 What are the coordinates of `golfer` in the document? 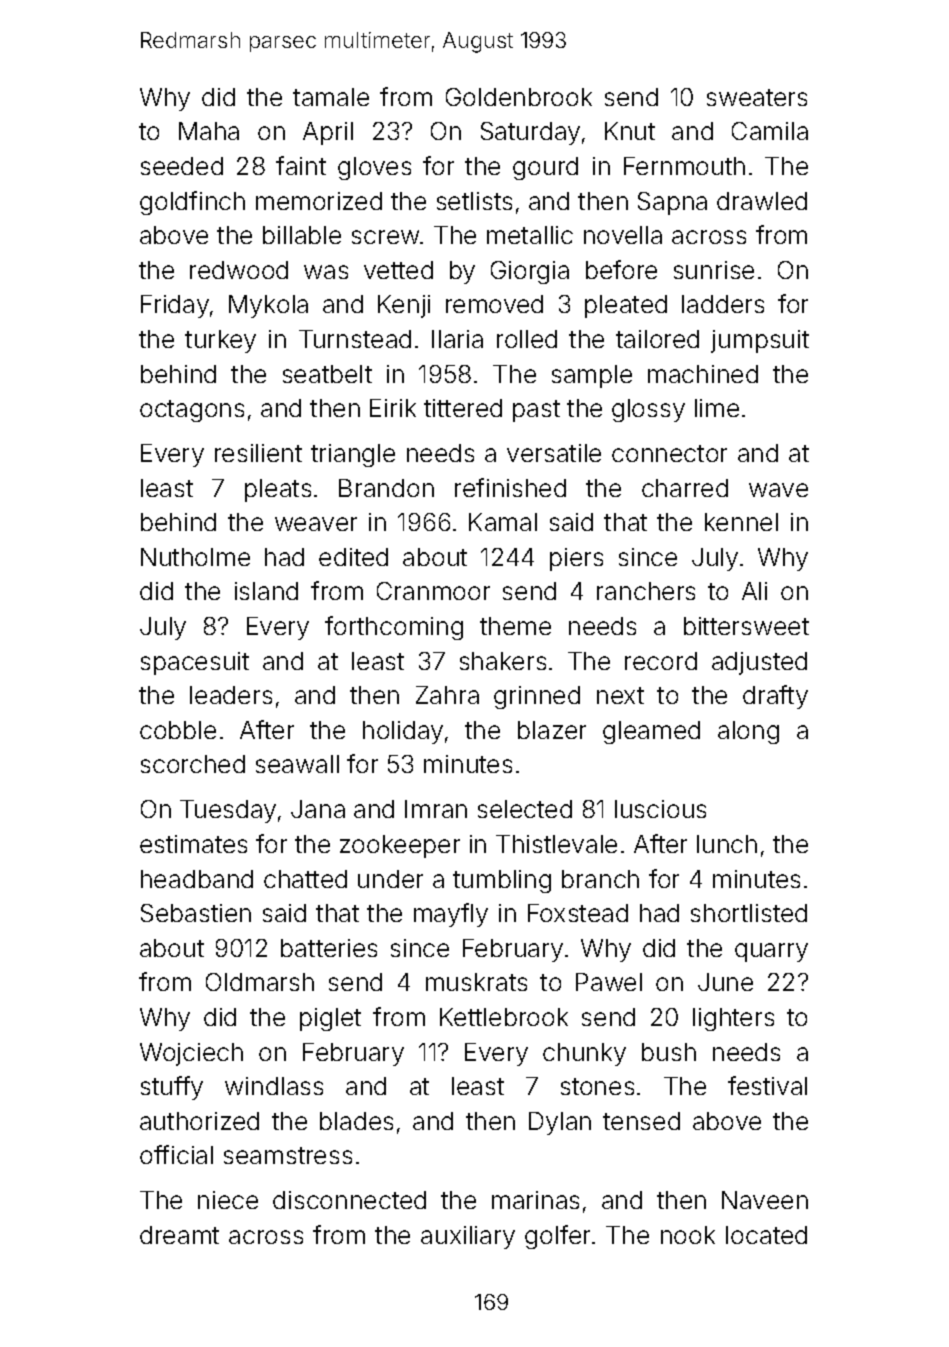 It's located at (557, 1237).
